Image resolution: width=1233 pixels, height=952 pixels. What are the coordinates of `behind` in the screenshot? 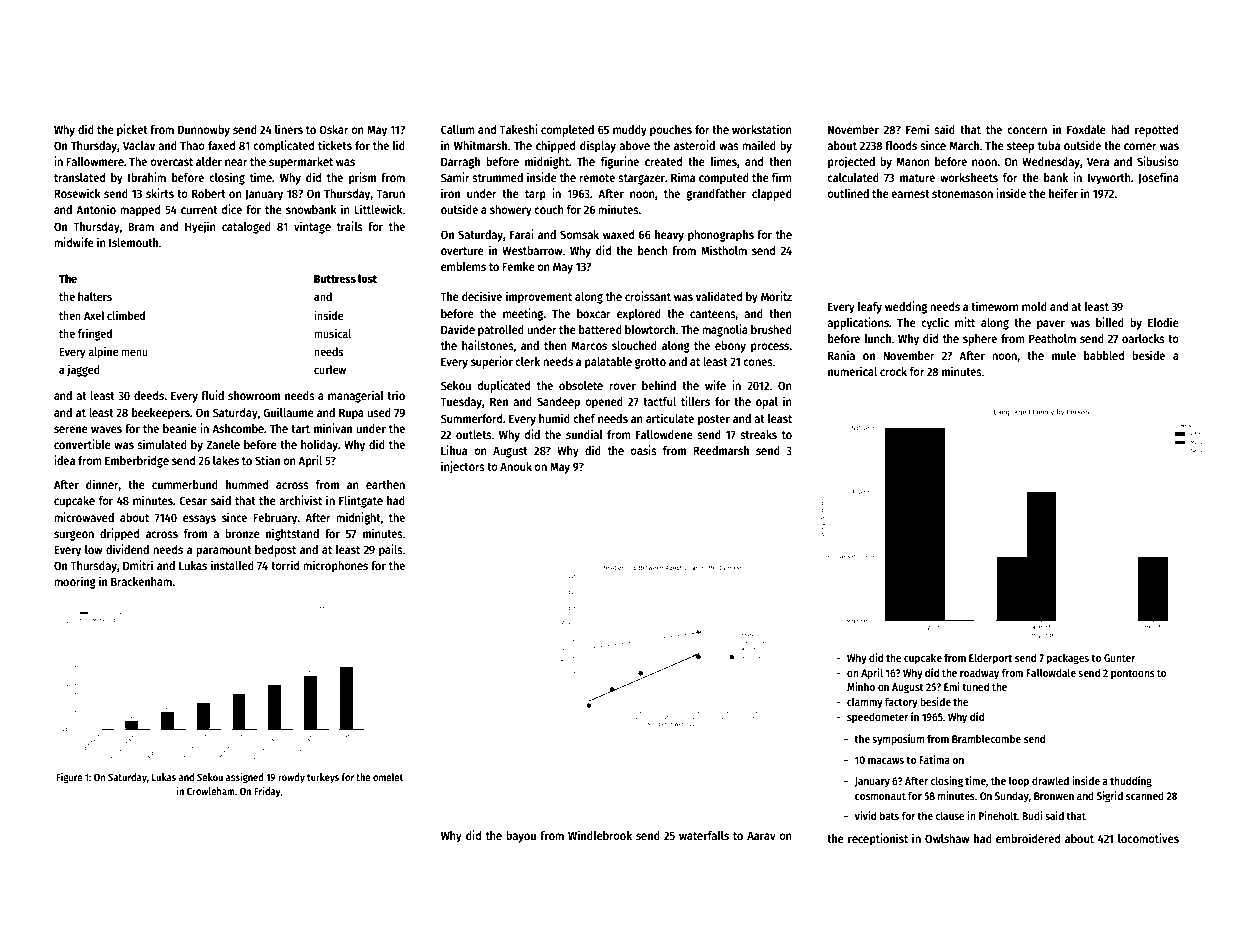 It's located at (659, 385).
